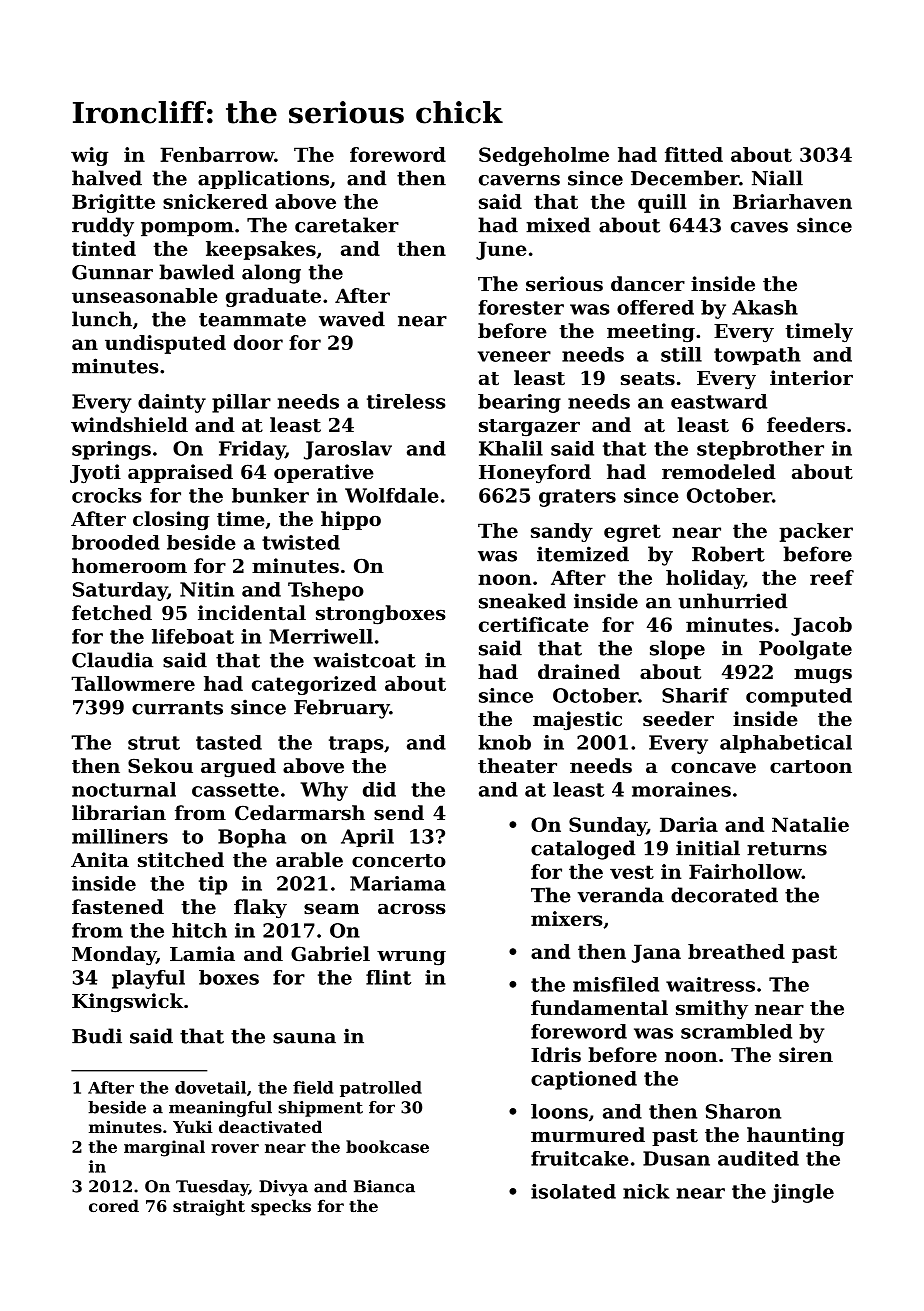 The width and height of the screenshot is (924, 1311). I want to click on veneer, so click(514, 356).
